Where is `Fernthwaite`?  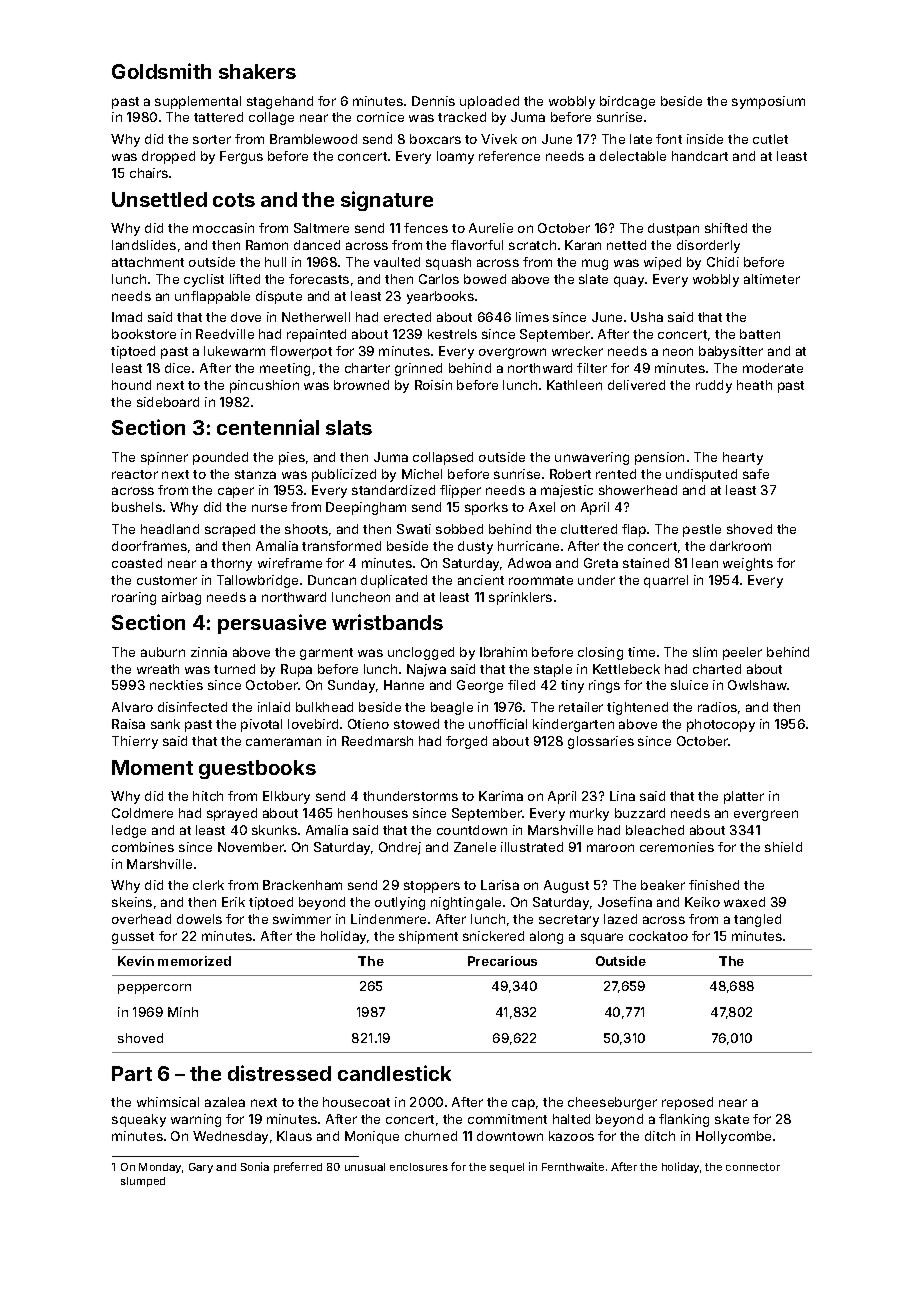
Fernthwaite is located at coordinates (573, 1166).
